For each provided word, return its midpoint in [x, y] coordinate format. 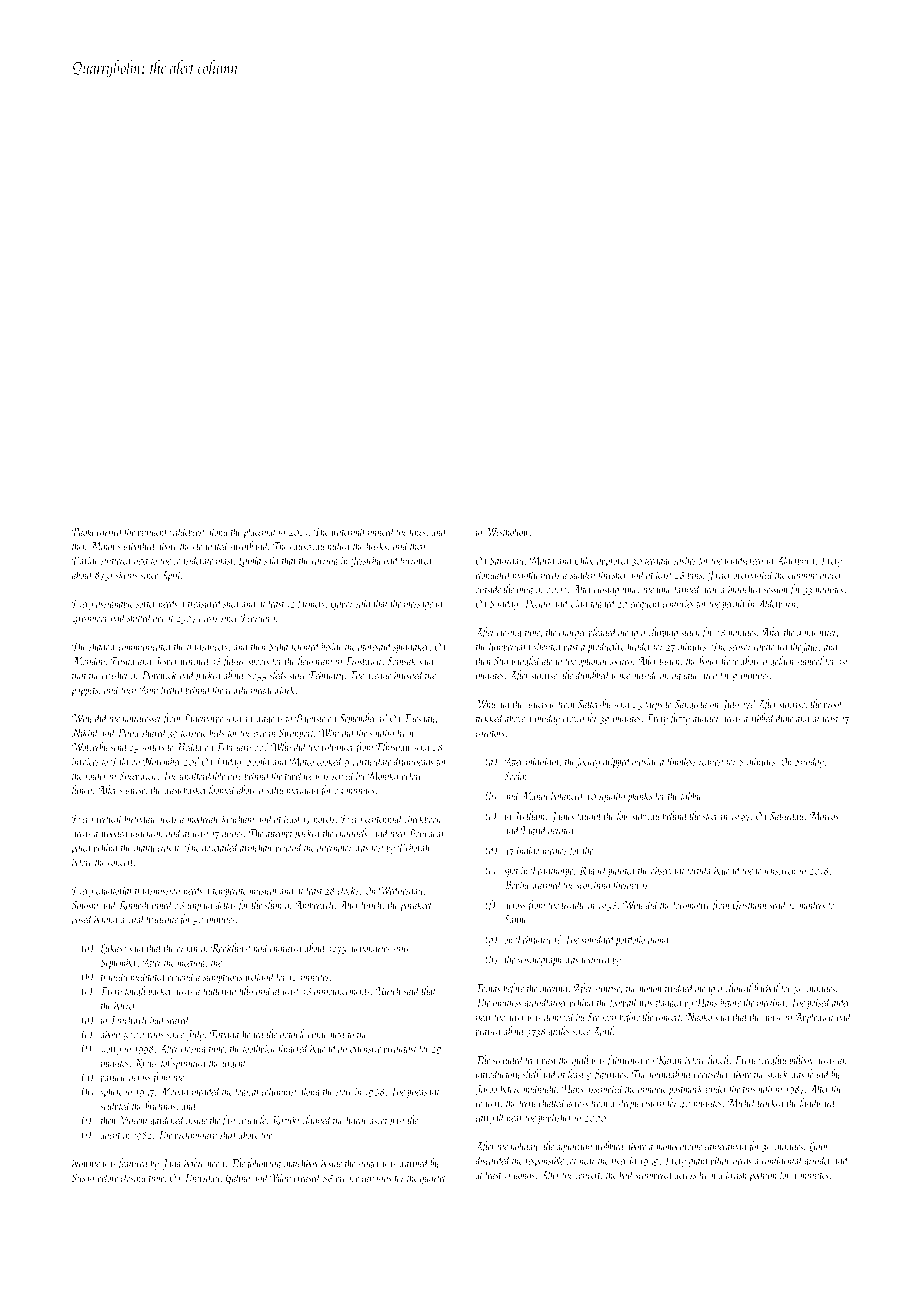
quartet [433, 1180]
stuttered [117, 560]
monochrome [679, 1146]
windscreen [744, 560]
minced [381, 531]
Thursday [202, 1178]
